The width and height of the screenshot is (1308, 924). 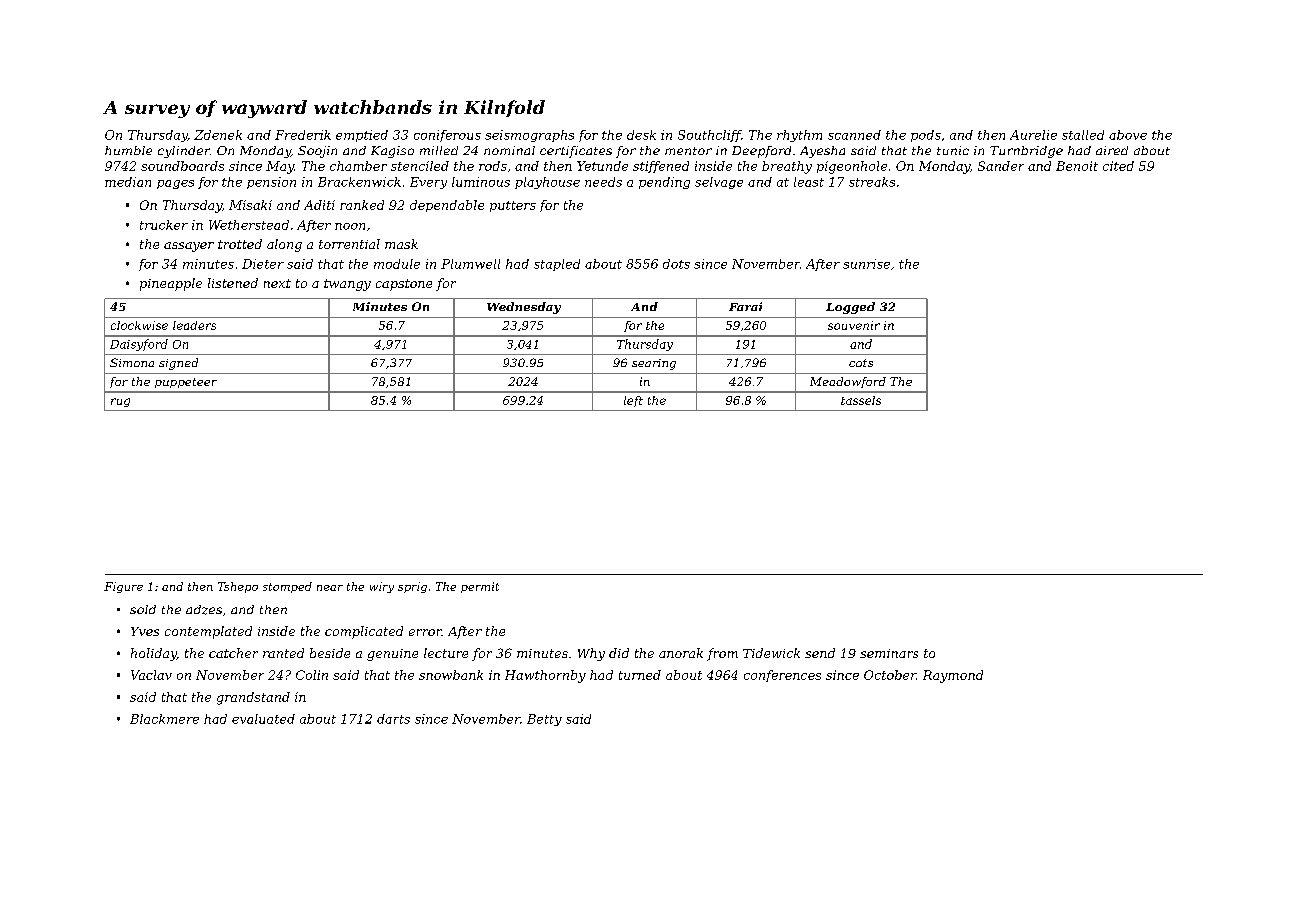 I want to click on Benoit, so click(x=1077, y=166).
